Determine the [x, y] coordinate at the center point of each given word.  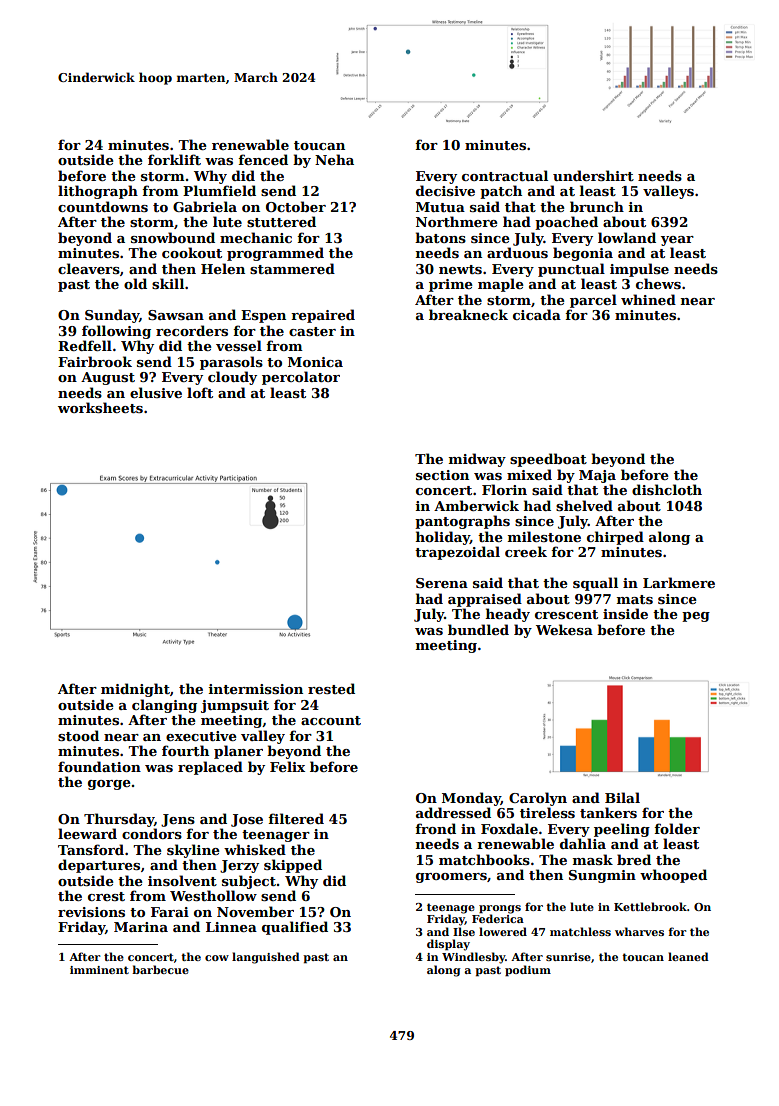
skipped [293, 866]
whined [648, 299]
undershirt [593, 175]
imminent [99, 970]
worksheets [100, 407]
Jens [178, 820]
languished [266, 958]
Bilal [622, 797]
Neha [334, 159]
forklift [174, 159]
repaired [323, 316]
